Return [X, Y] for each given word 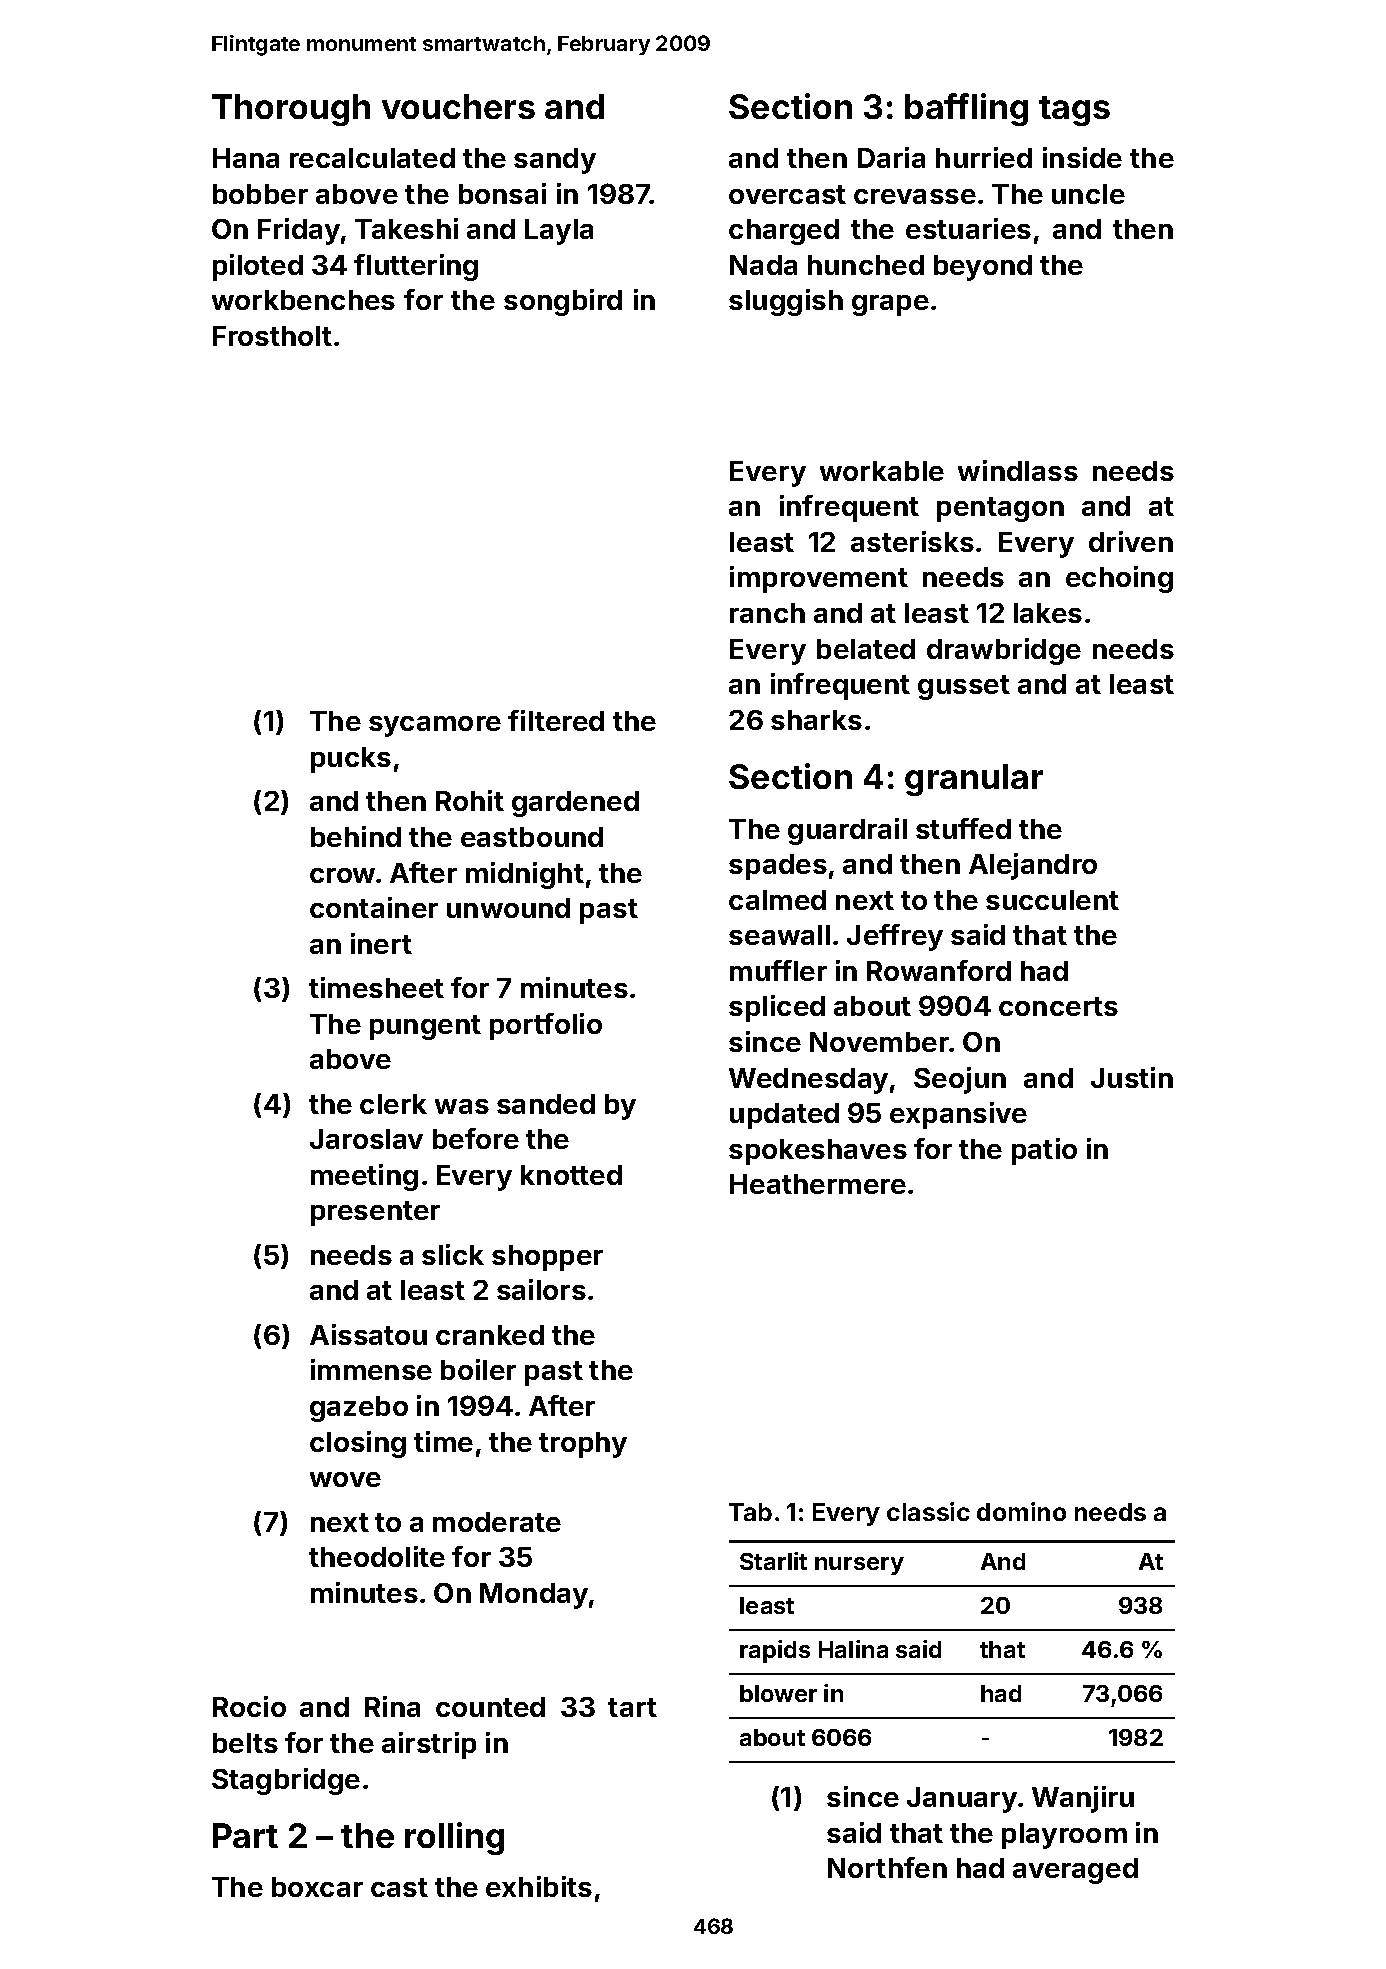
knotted [571, 1175]
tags [1074, 111]
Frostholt [272, 336]
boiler [478, 1369]
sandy [555, 161]
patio [1044, 1151]
